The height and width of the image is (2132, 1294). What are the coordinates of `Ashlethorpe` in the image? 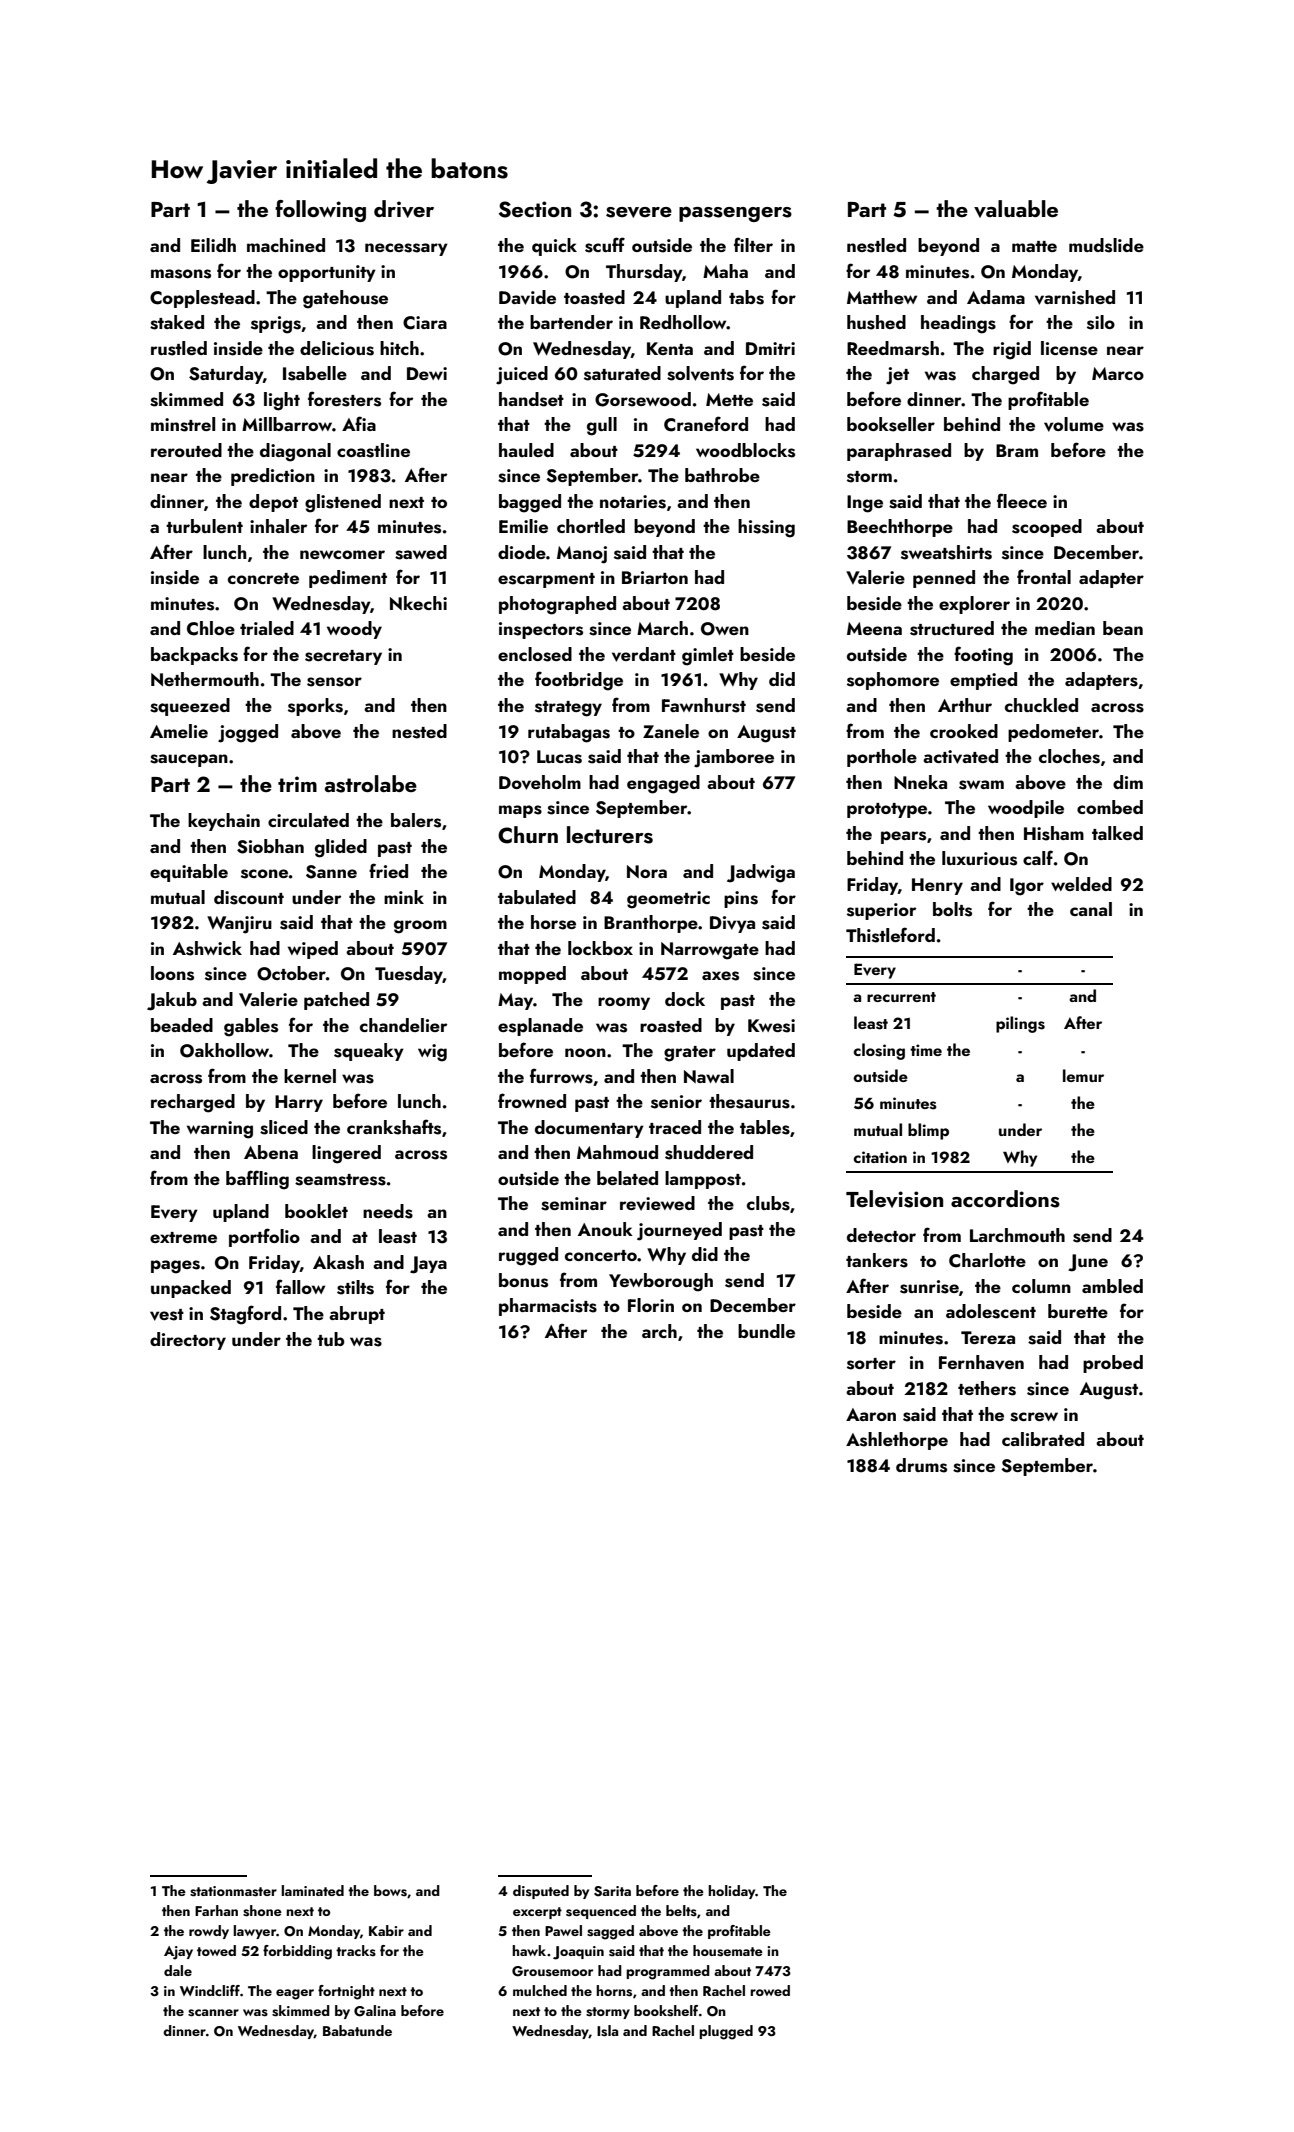 It's located at (897, 1441).
